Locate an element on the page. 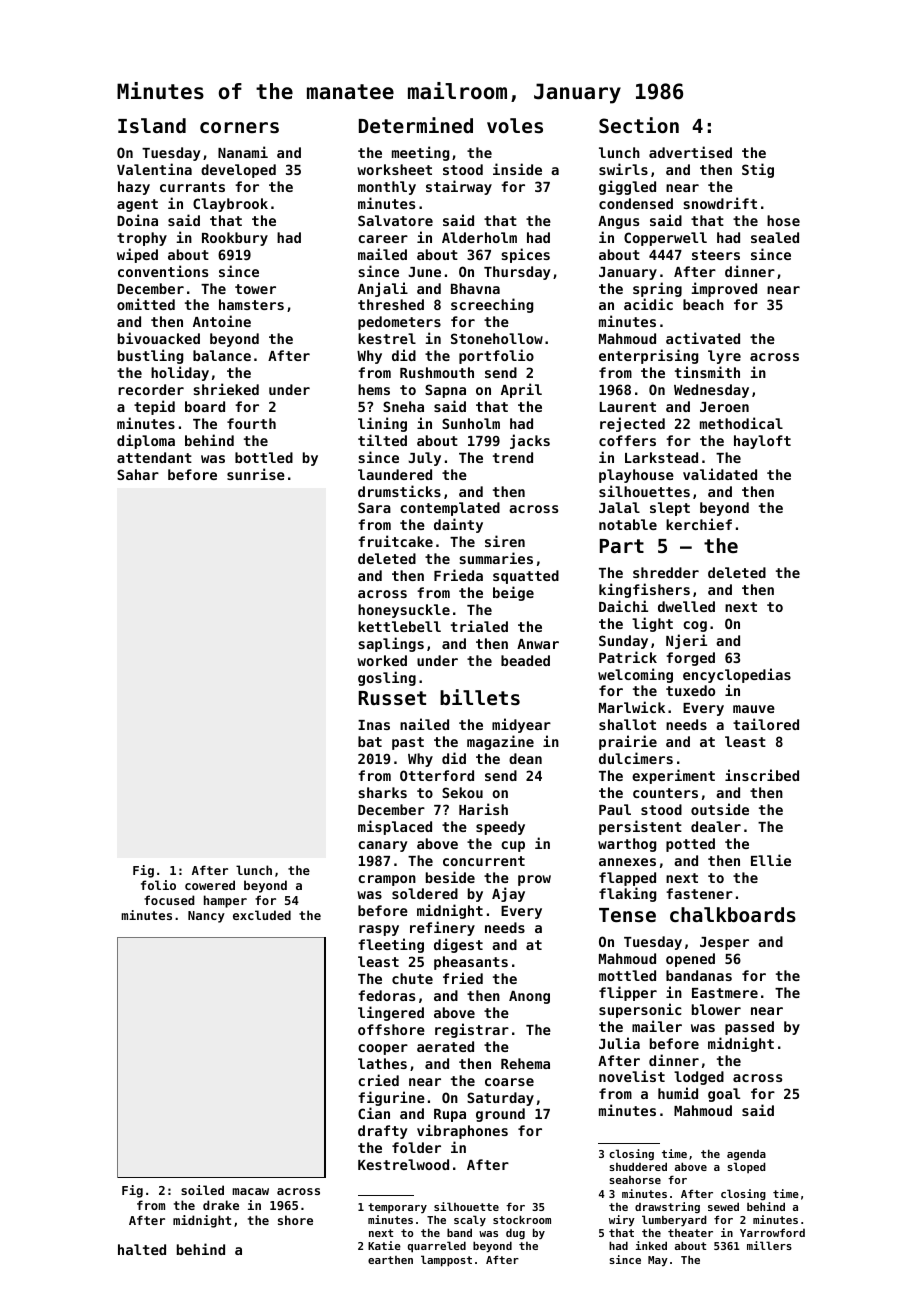 This page has height=1308, width=924. corners is located at coordinates (239, 127).
